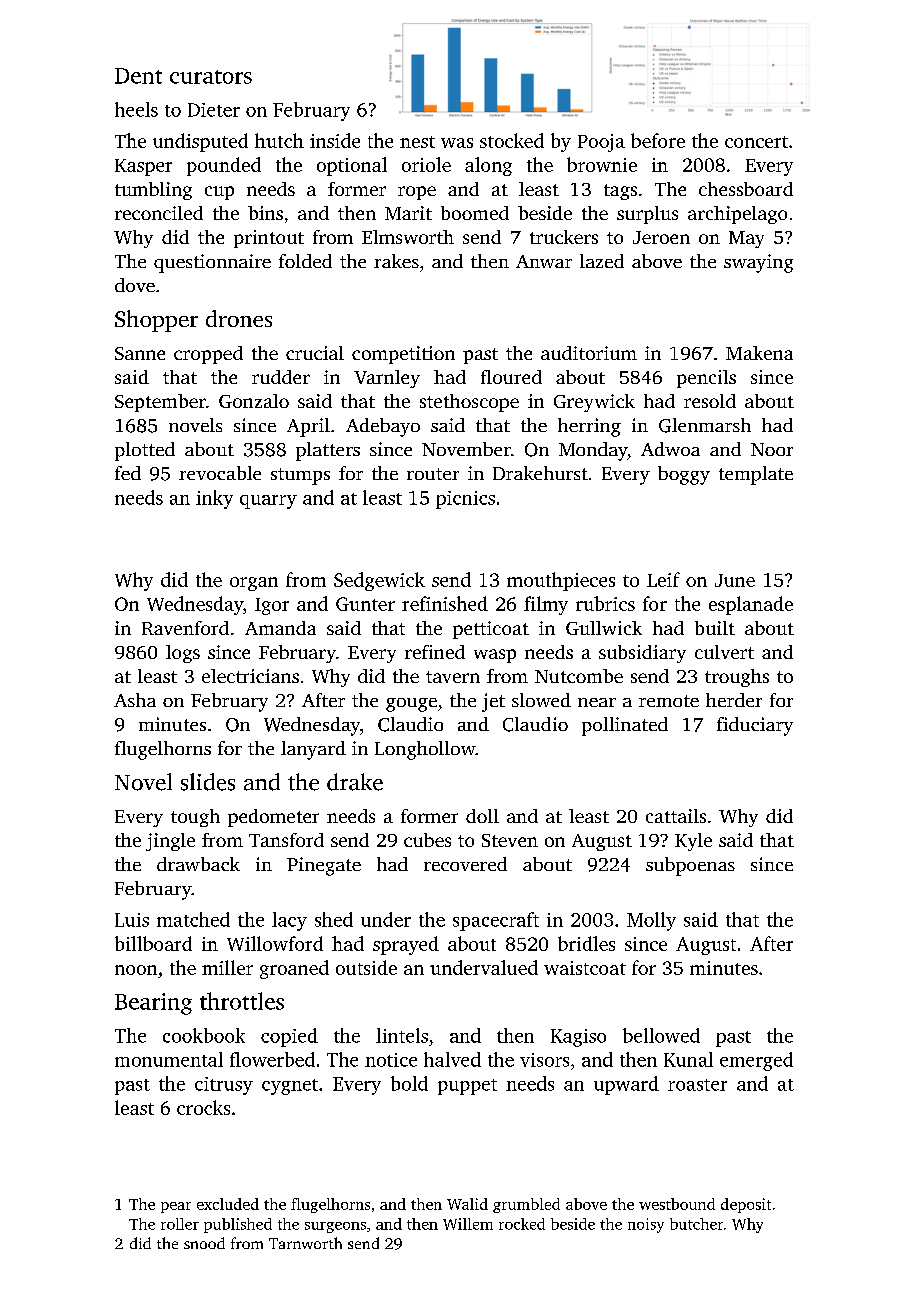  Describe the element at coordinates (335, 140) in the screenshot. I see `inside` at that location.
